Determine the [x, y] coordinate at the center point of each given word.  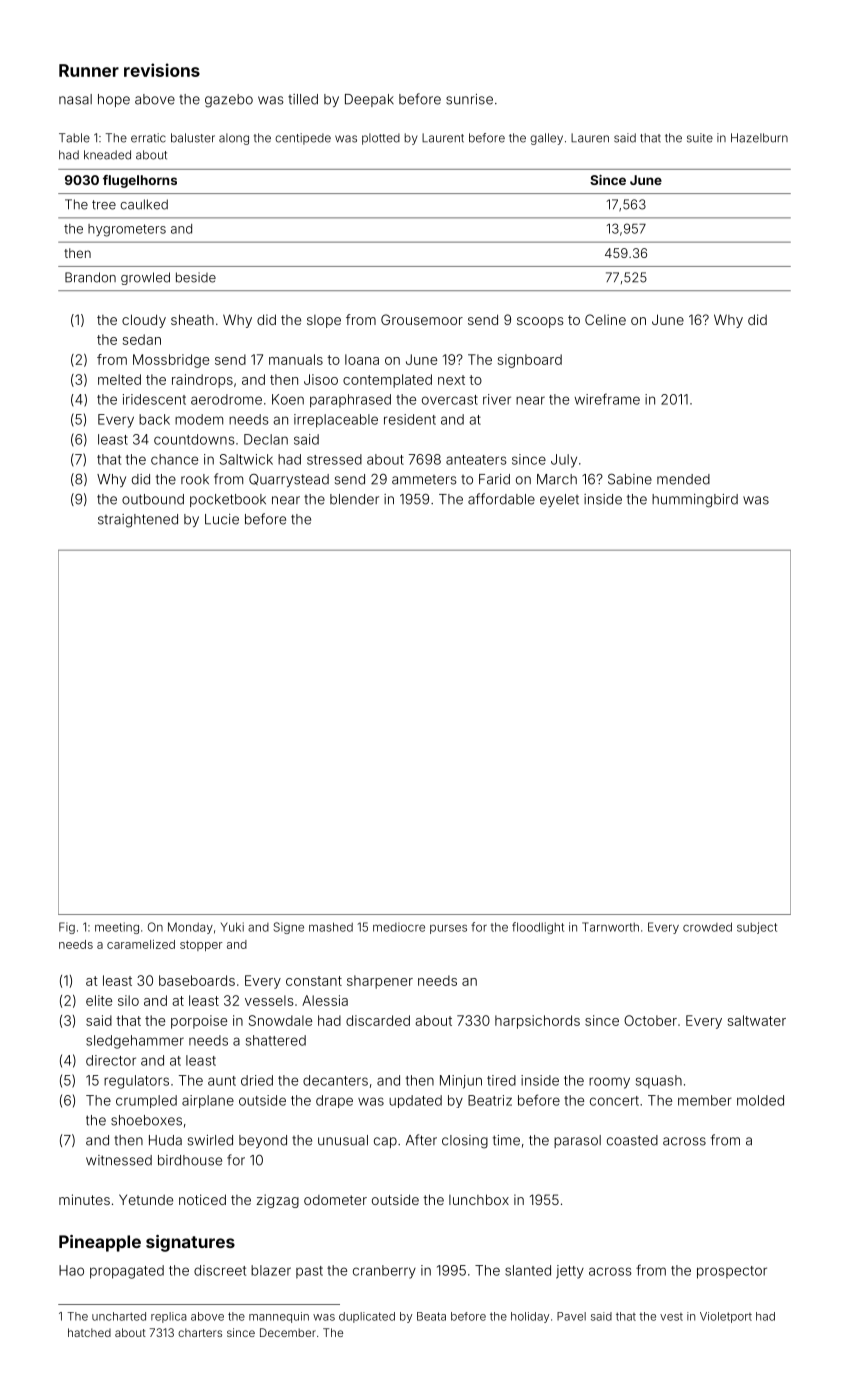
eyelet [559, 500]
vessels [269, 1000]
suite [700, 138]
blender [354, 499]
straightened [138, 521]
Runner [89, 70]
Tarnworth [610, 927]
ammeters [424, 480]
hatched [89, 1332]
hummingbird [695, 501]
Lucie [222, 519]
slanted [528, 1270]
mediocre [399, 927]
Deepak [369, 100]
